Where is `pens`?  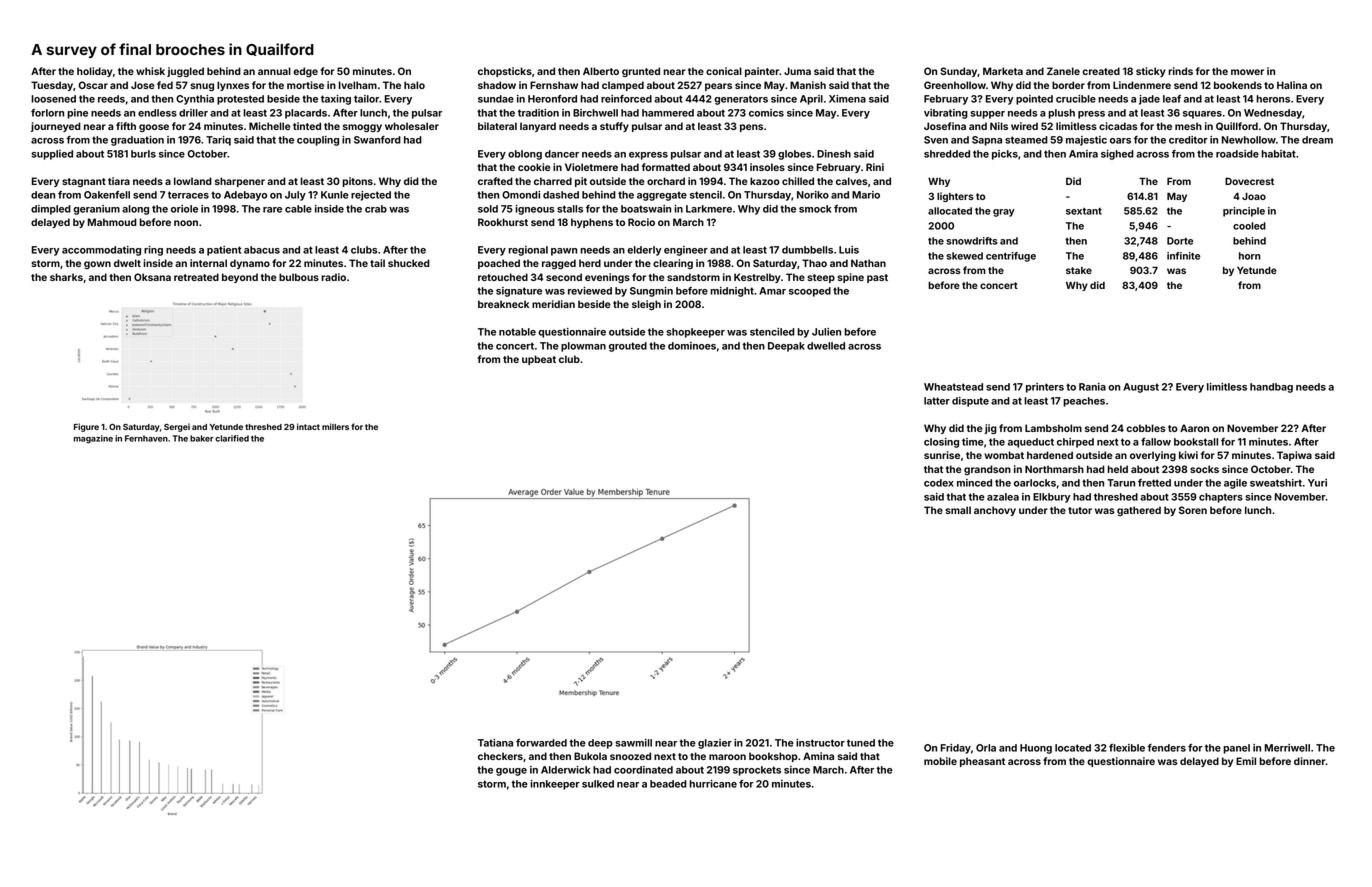
pens is located at coordinates (751, 128).
